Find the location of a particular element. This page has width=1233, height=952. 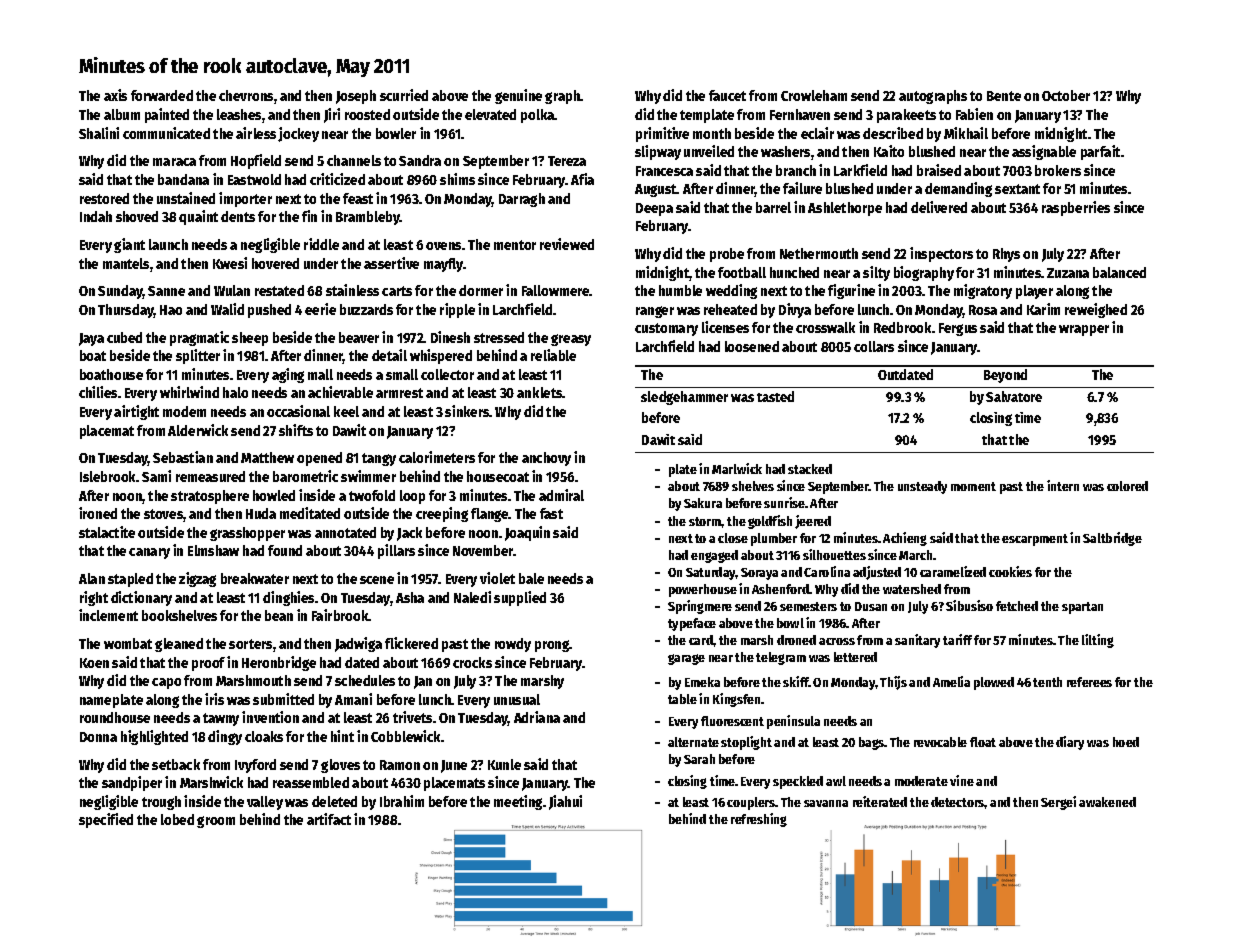

raspberries is located at coordinates (1076, 208).
